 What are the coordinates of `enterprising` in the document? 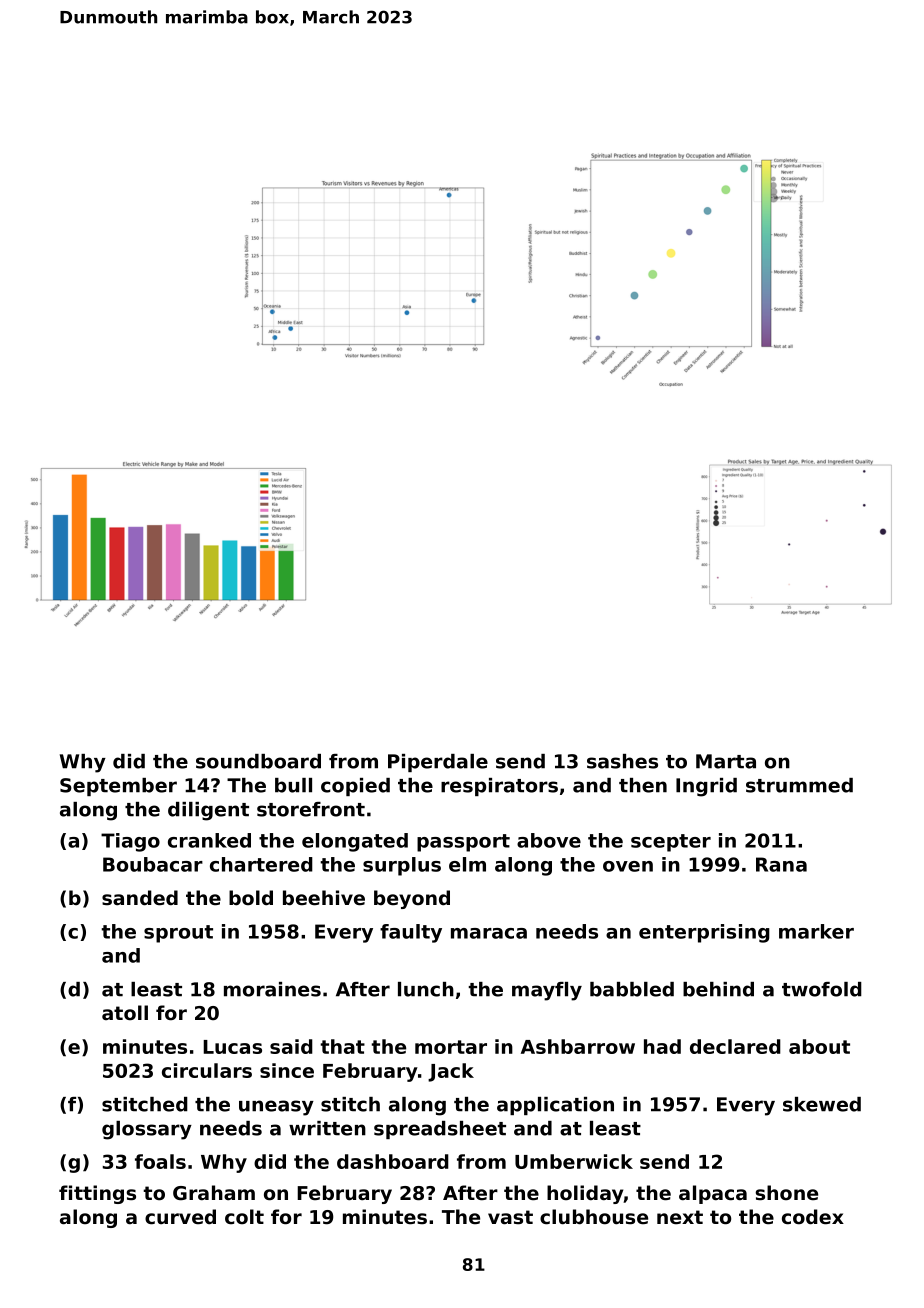 It's located at (704, 933).
